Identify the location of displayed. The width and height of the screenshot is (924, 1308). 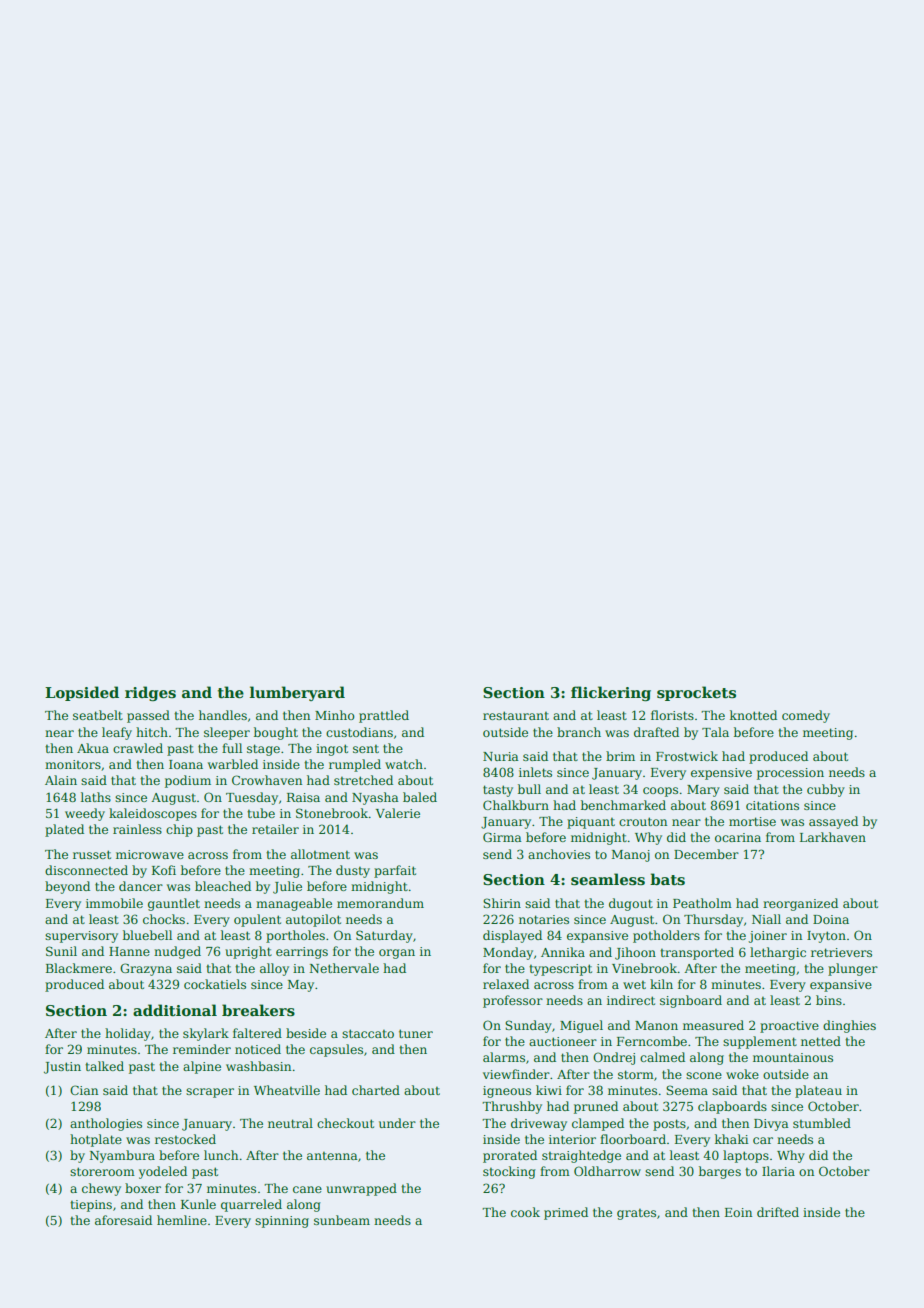
(512, 936).
